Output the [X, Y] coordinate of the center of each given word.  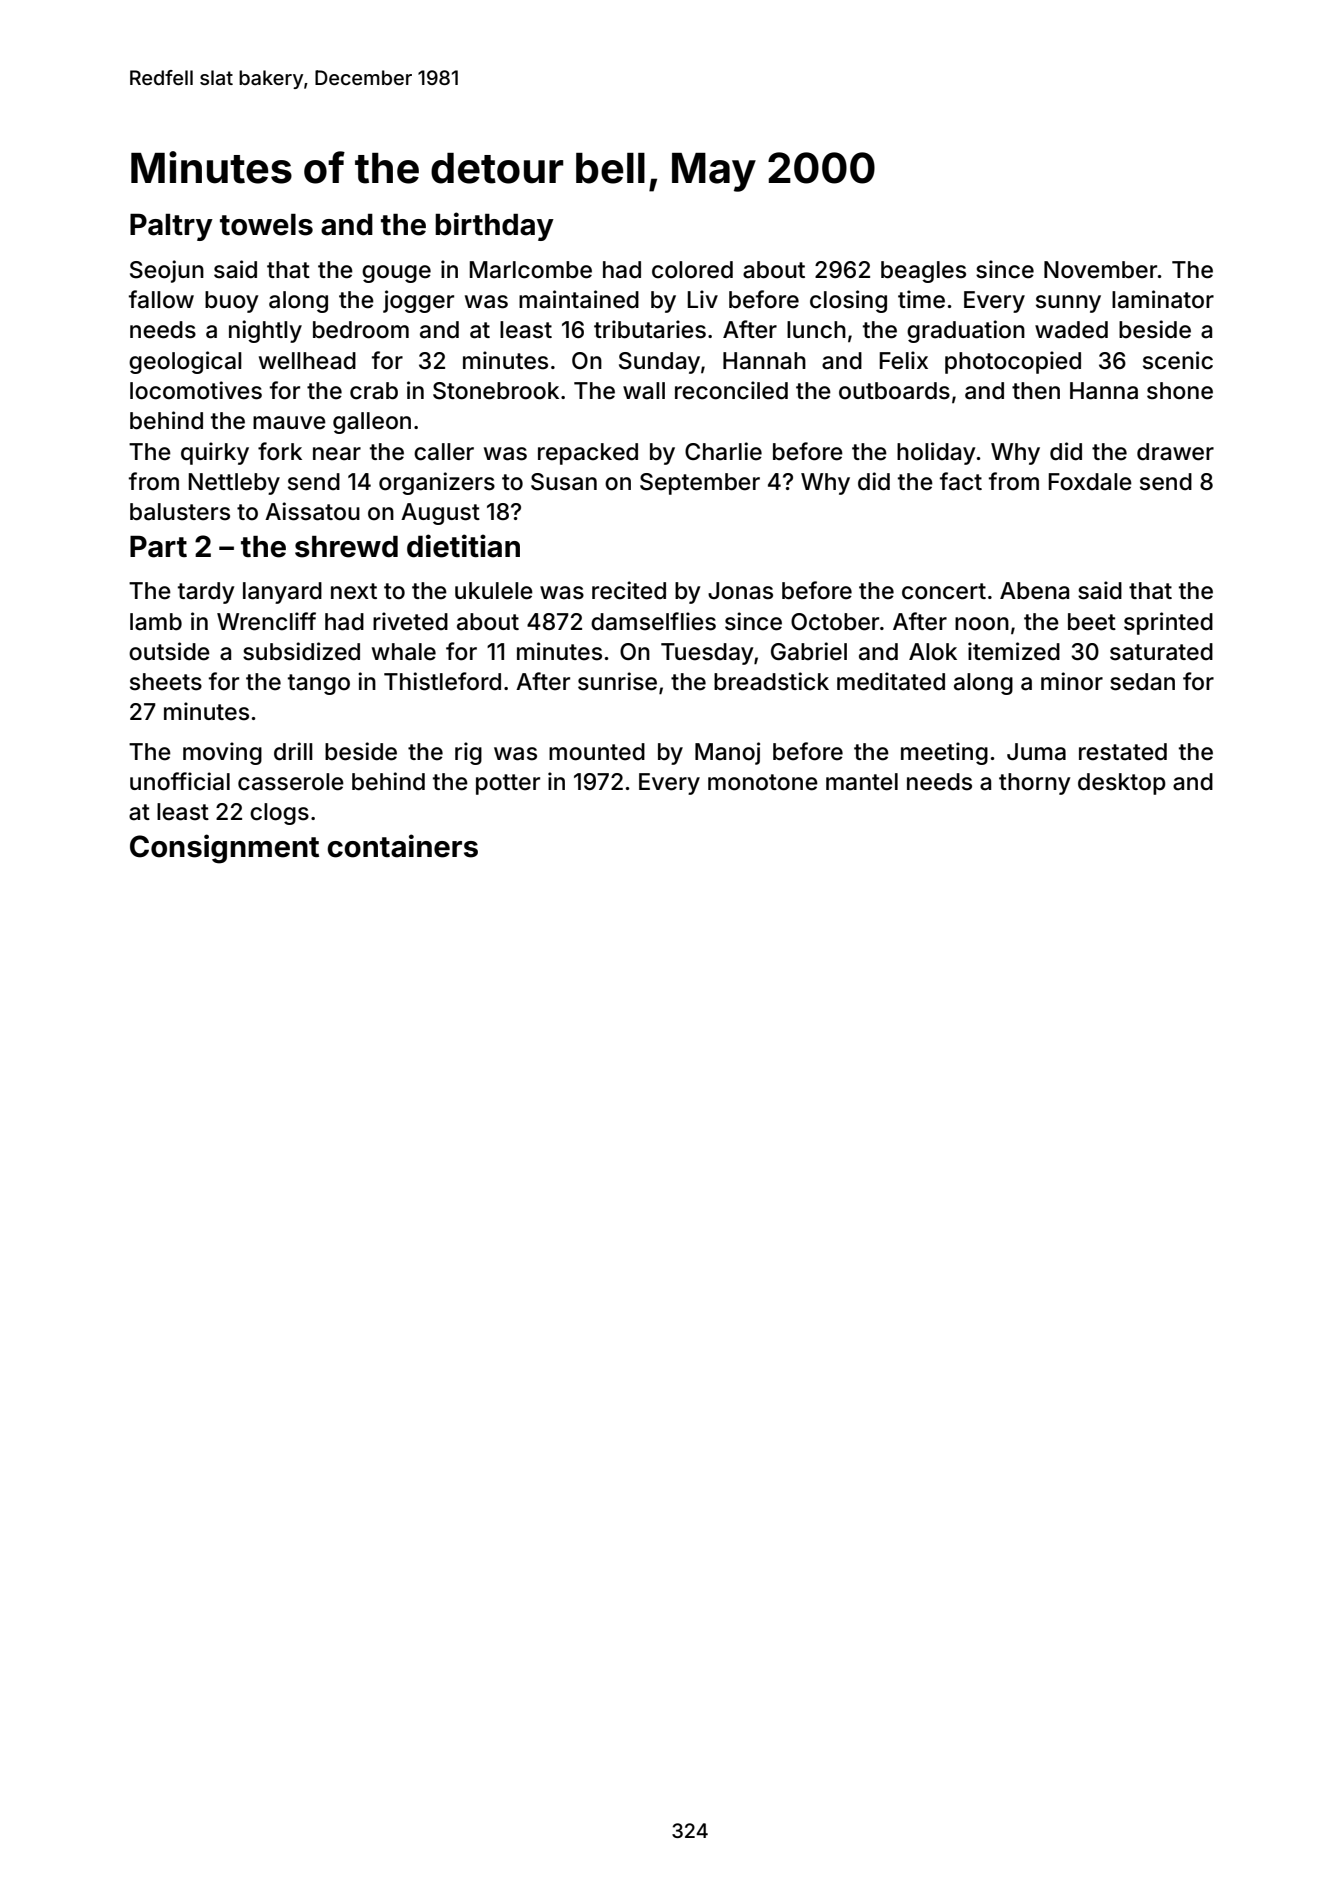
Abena [1034, 591]
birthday [494, 226]
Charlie [723, 451]
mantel [862, 782]
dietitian [463, 546]
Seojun [167, 271]
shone [1180, 391]
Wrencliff [266, 621]
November [1100, 270]
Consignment [224, 849]
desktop [1122, 784]
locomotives [196, 390]
